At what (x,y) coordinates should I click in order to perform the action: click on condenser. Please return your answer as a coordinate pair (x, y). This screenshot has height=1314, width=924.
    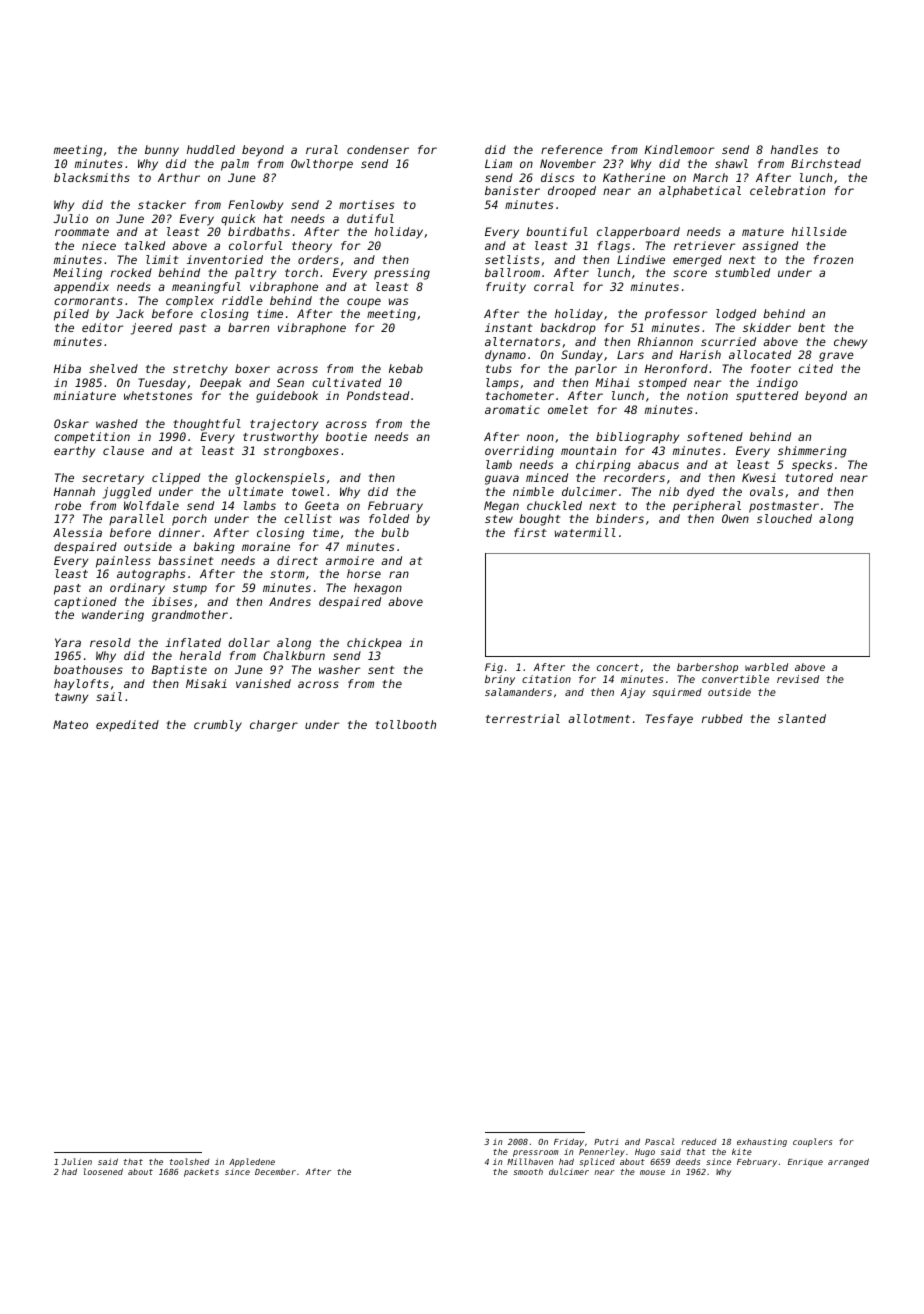
    Looking at the image, I should click on (378, 149).
